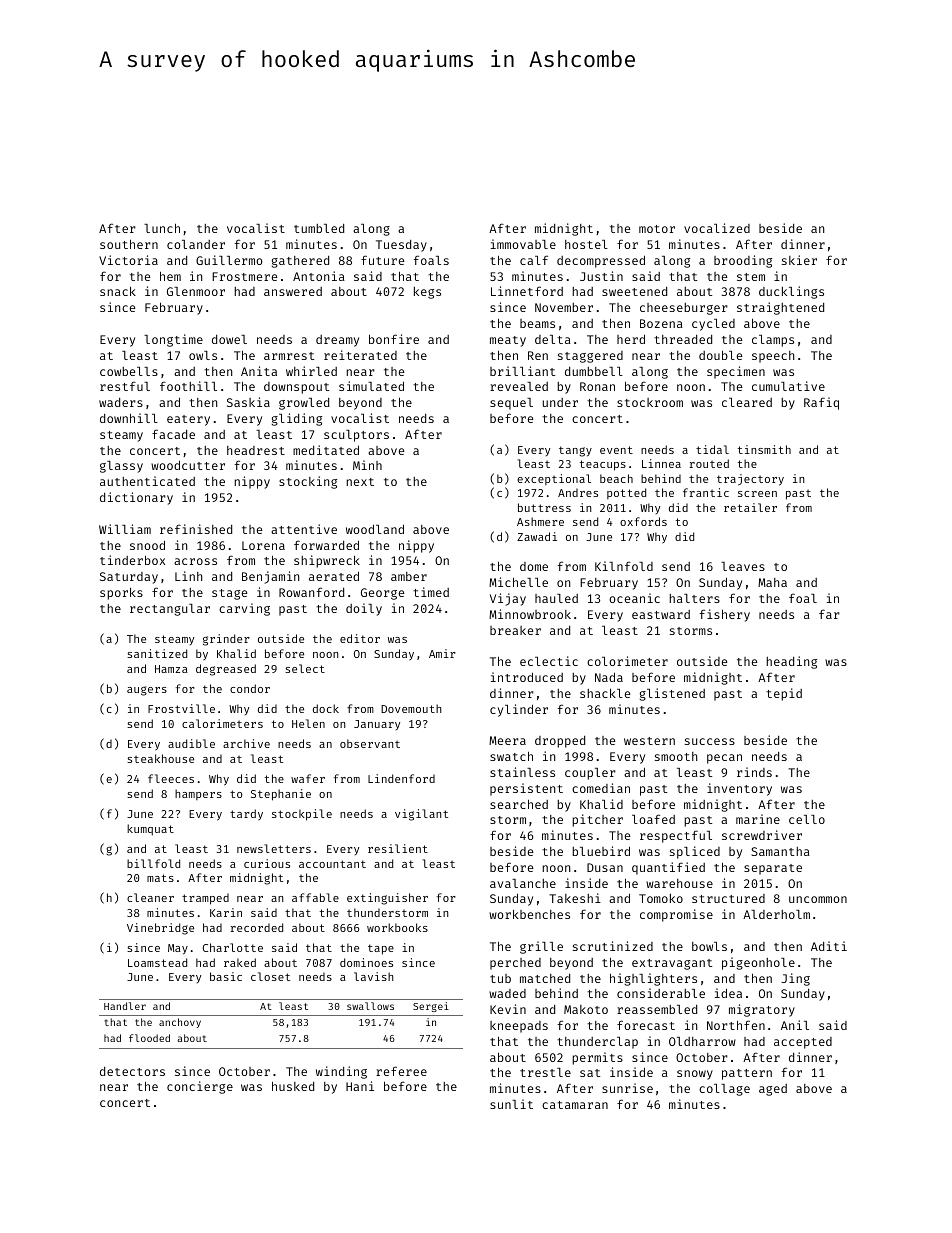 The image size is (952, 1233). What do you see at coordinates (157, 962) in the screenshot?
I see `Loamstead` at bounding box center [157, 962].
